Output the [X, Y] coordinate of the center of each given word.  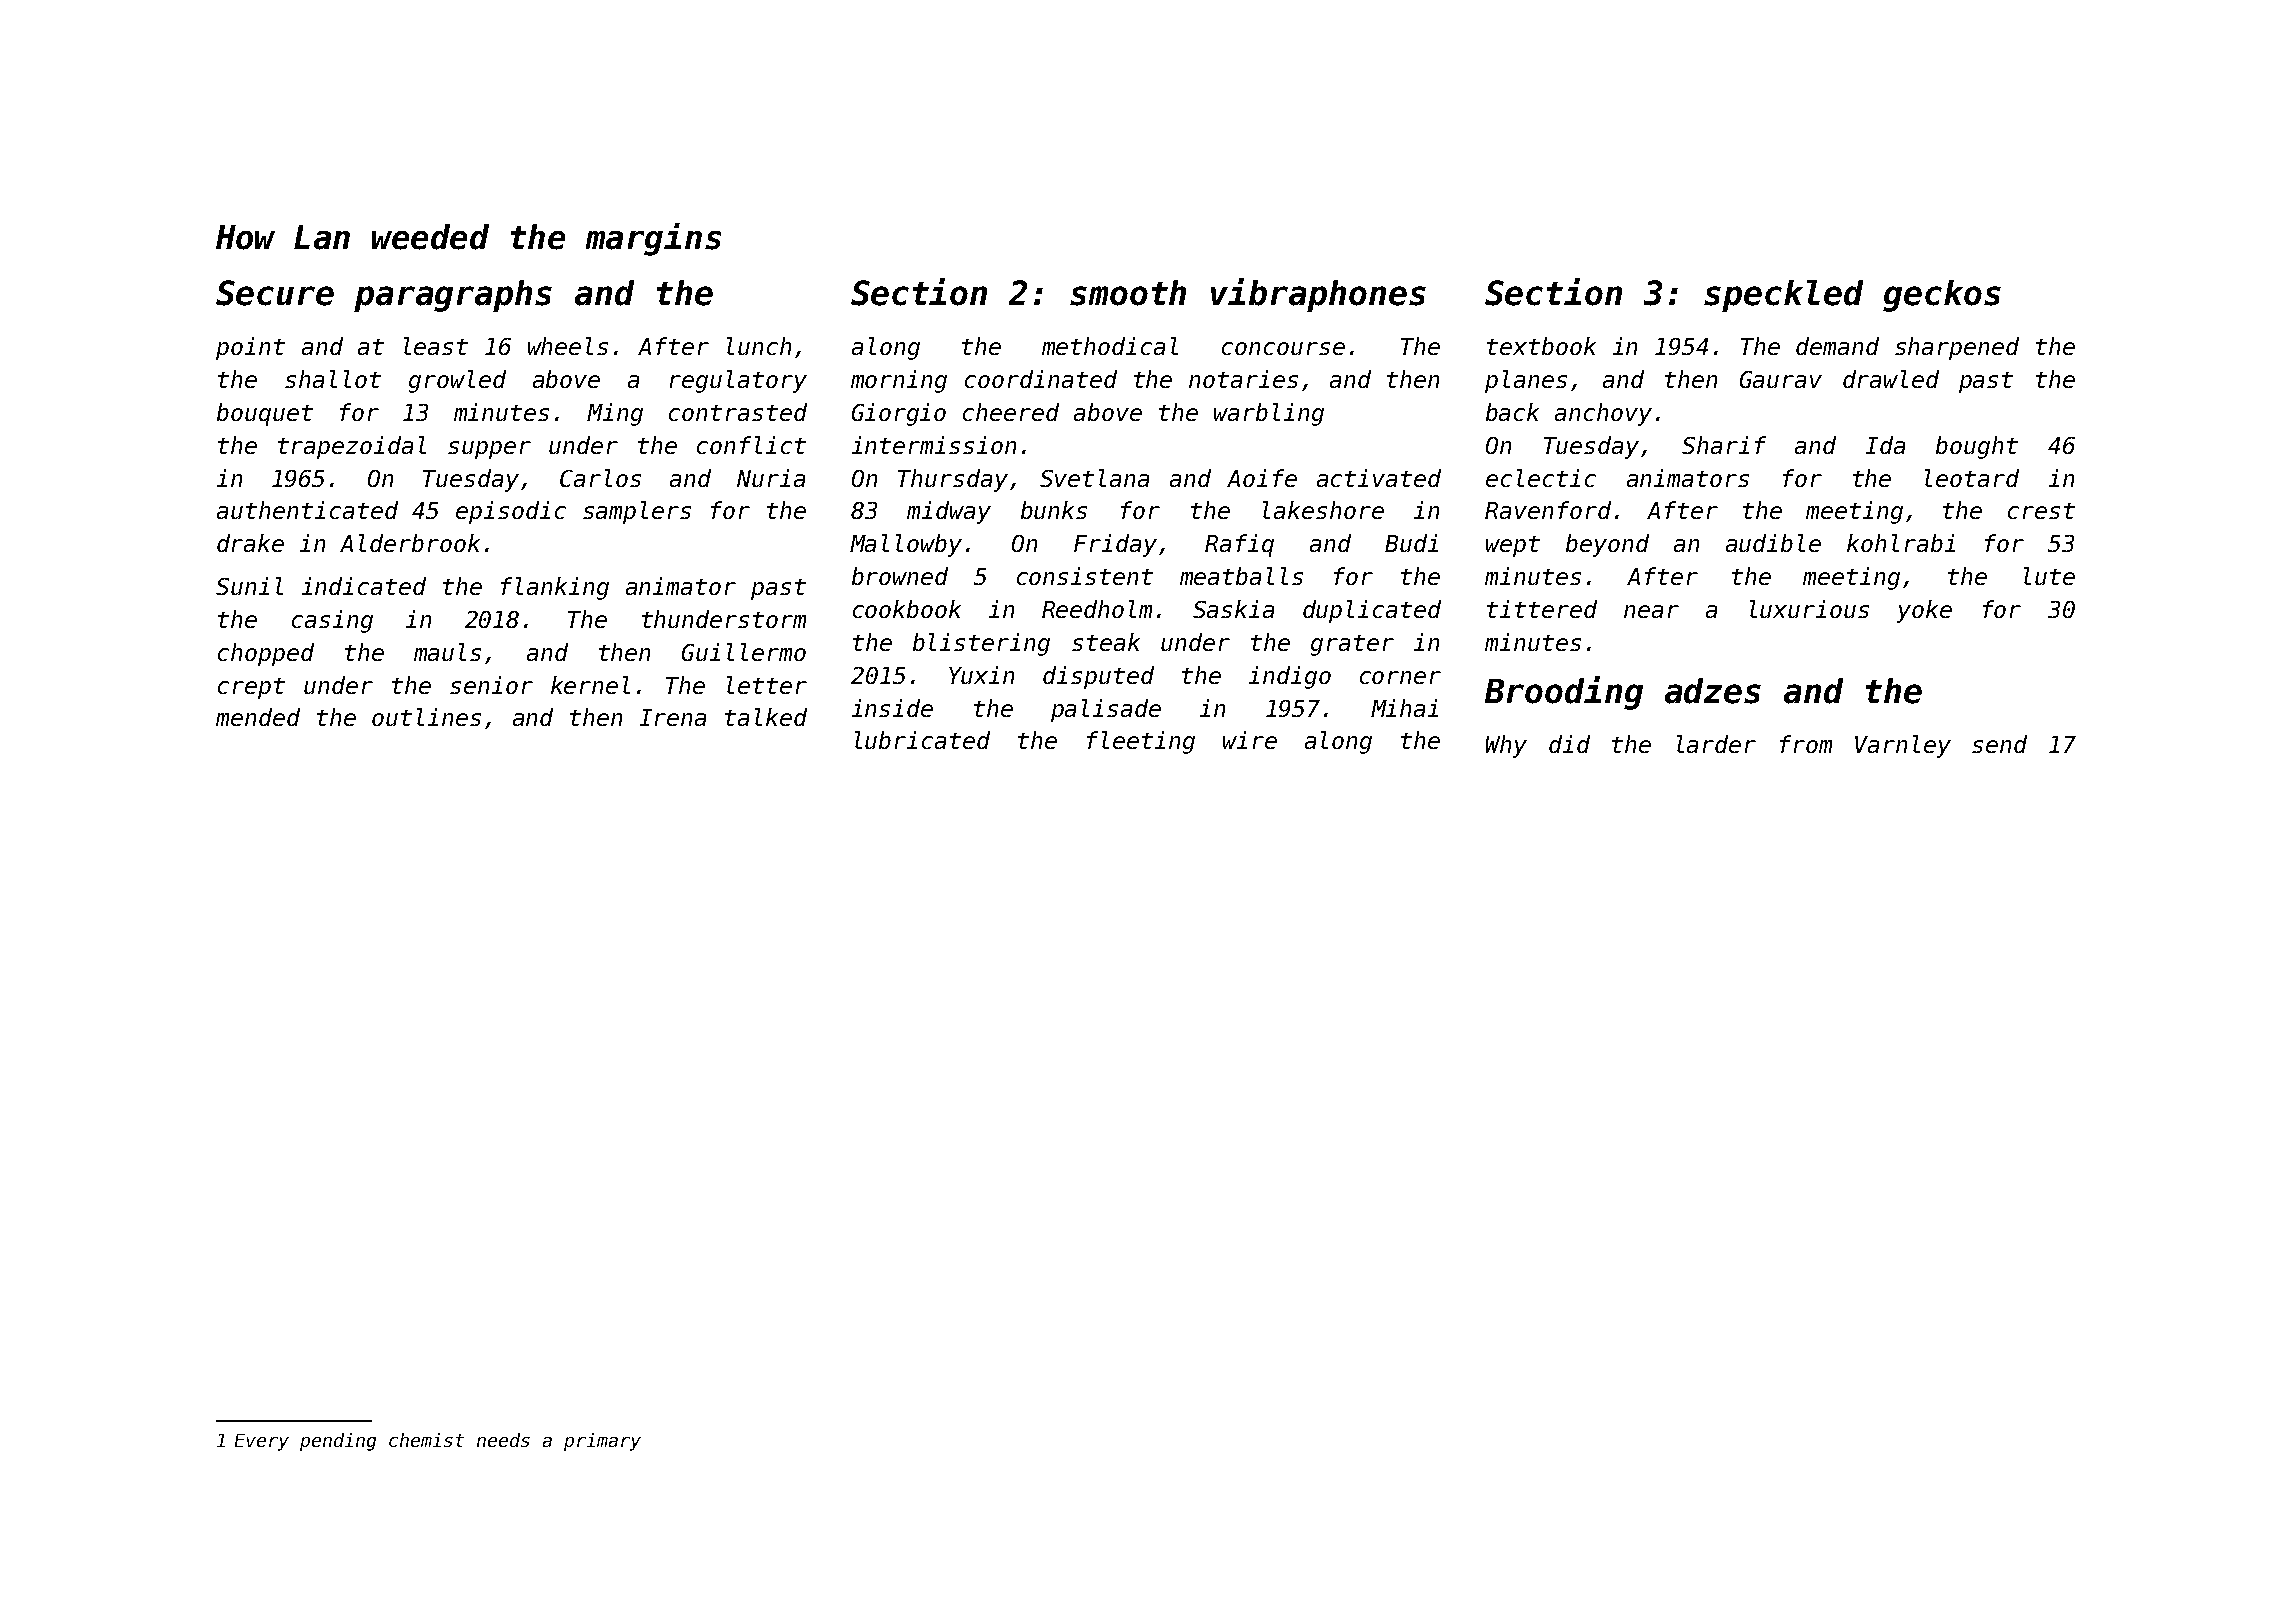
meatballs [1241, 576]
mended [258, 717]
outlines [426, 717]
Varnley [1903, 746]
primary [602, 1442]
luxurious [1809, 609]
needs [503, 1440]
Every [262, 1442]
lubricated [922, 740]
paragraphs [453, 296]
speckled [1783, 296]
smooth [1128, 293]
